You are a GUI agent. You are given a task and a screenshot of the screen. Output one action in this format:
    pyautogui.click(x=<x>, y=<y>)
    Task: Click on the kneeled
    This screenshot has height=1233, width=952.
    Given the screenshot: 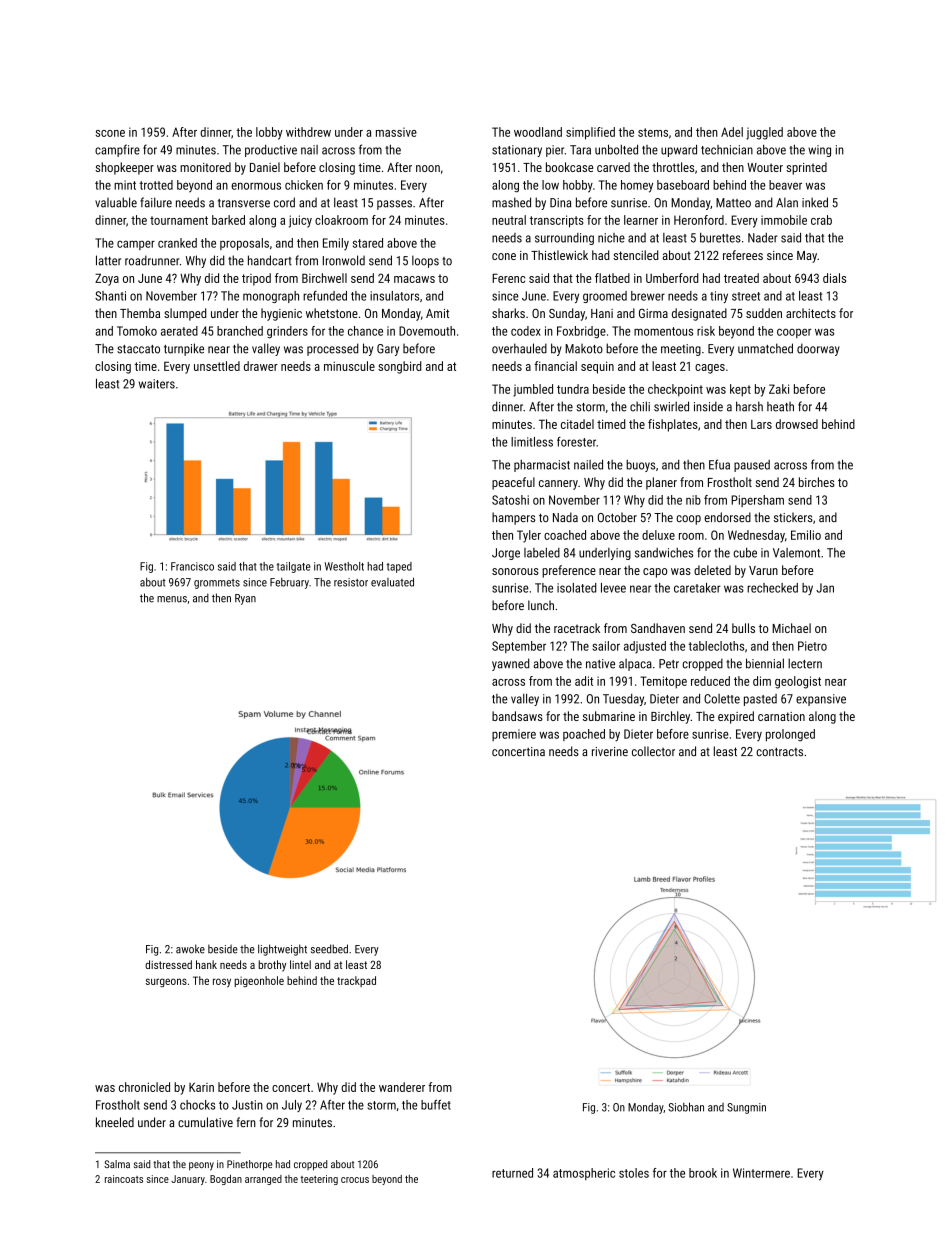 What is the action you would take?
    pyautogui.click(x=115, y=1122)
